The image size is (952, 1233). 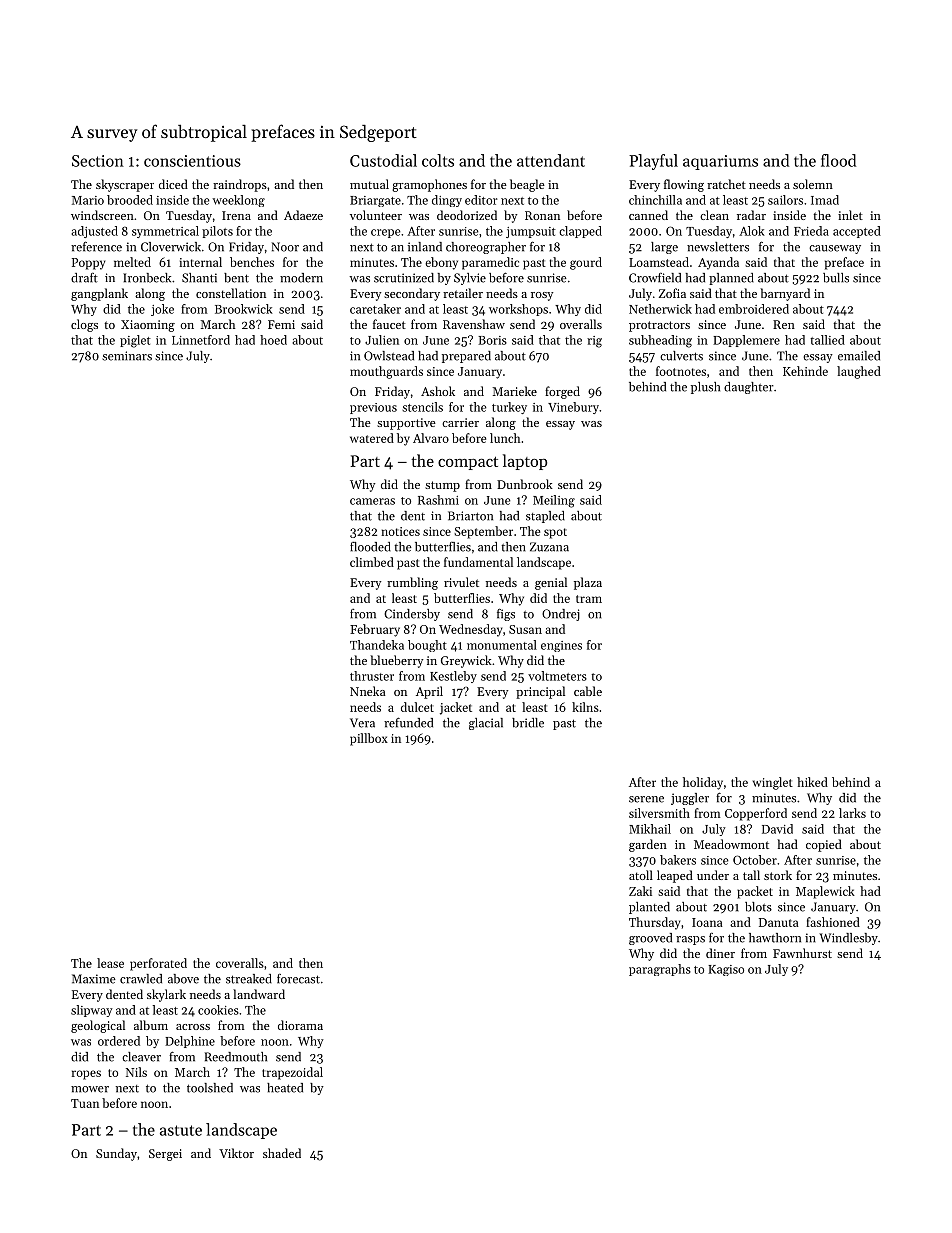 I want to click on climbed, so click(x=372, y=562).
